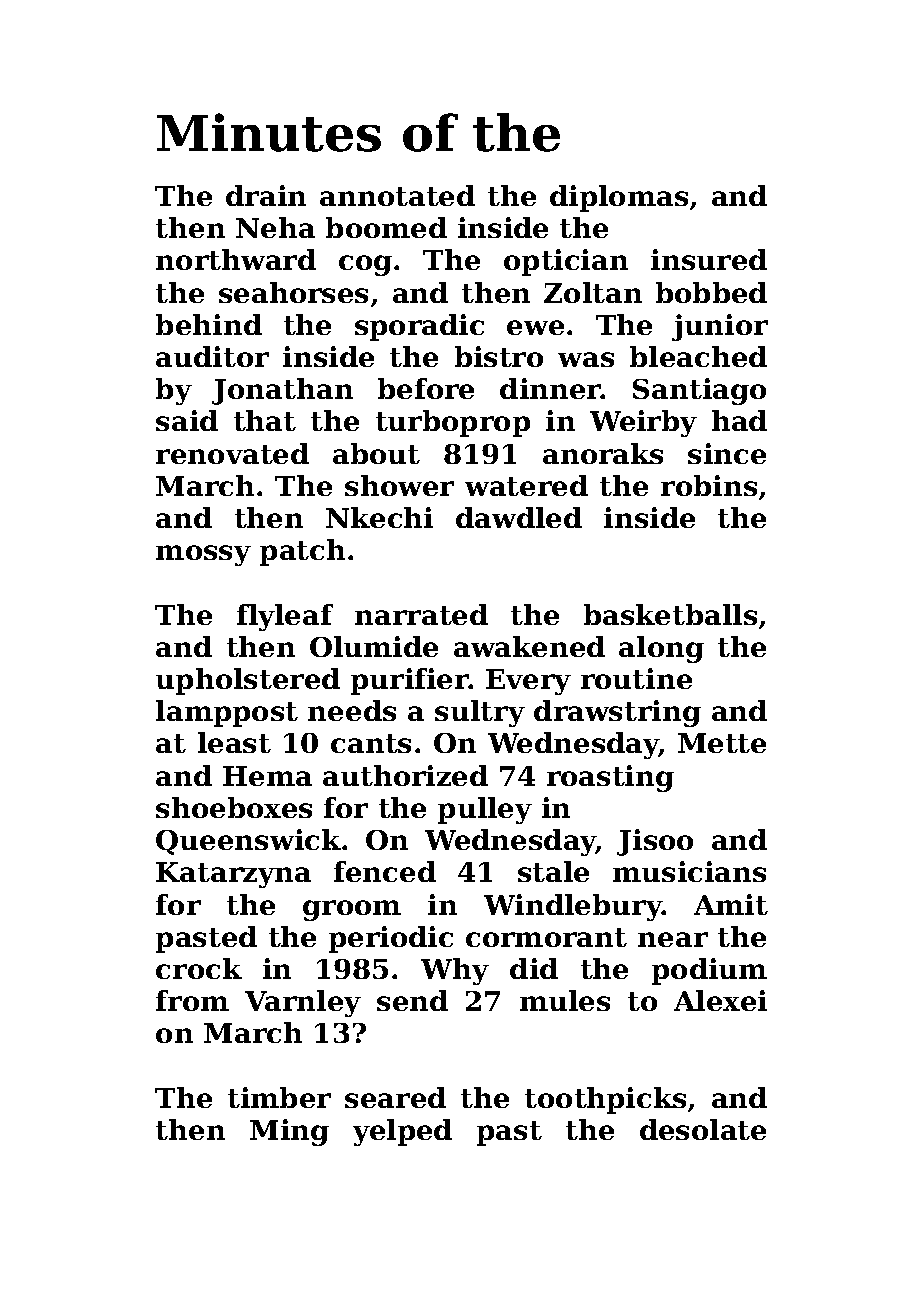 This screenshot has height=1311, width=924. Describe the element at coordinates (722, 743) in the screenshot. I see `Mette` at that location.
